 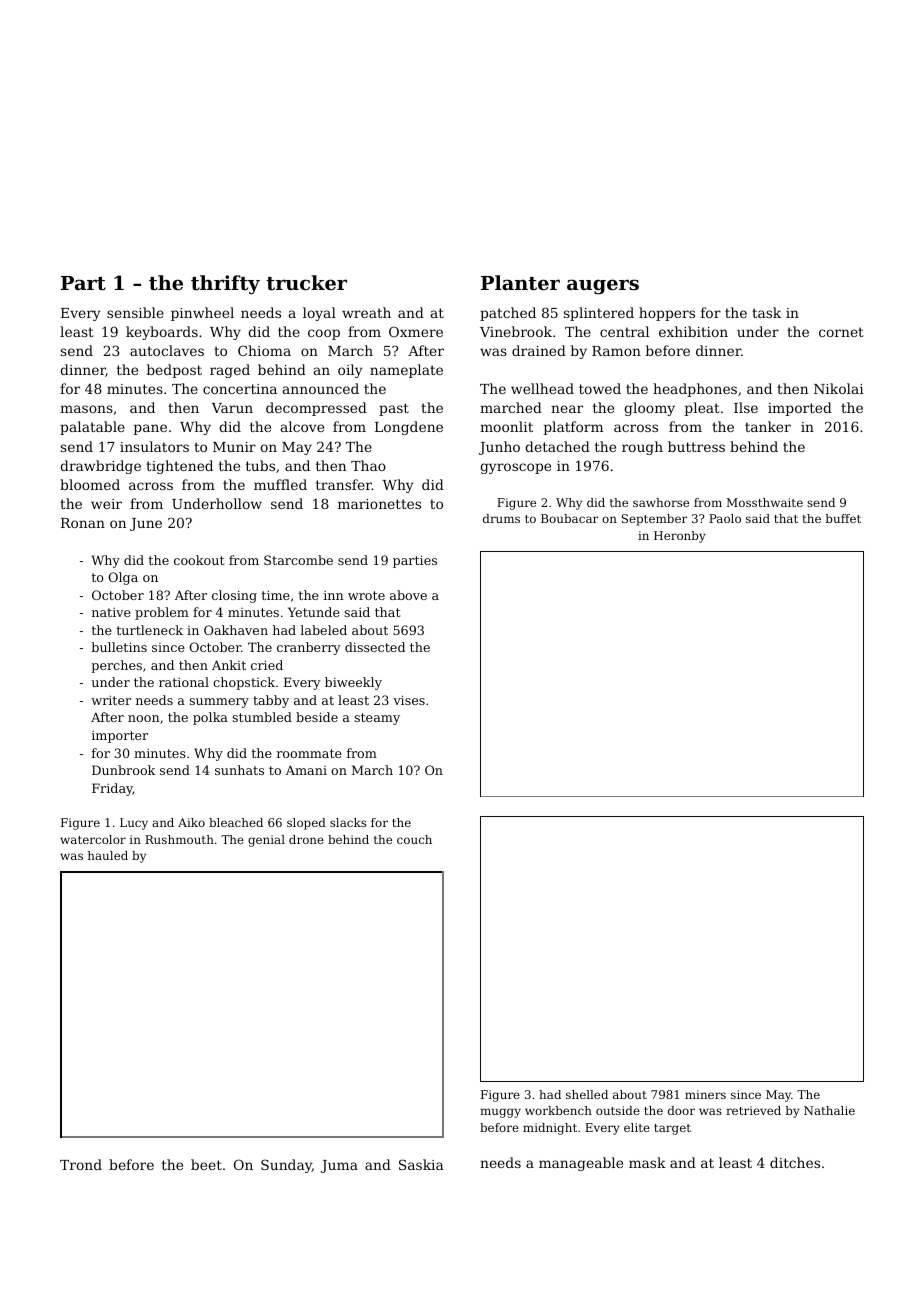 What do you see at coordinates (520, 283) in the screenshot?
I see `Planter` at bounding box center [520, 283].
